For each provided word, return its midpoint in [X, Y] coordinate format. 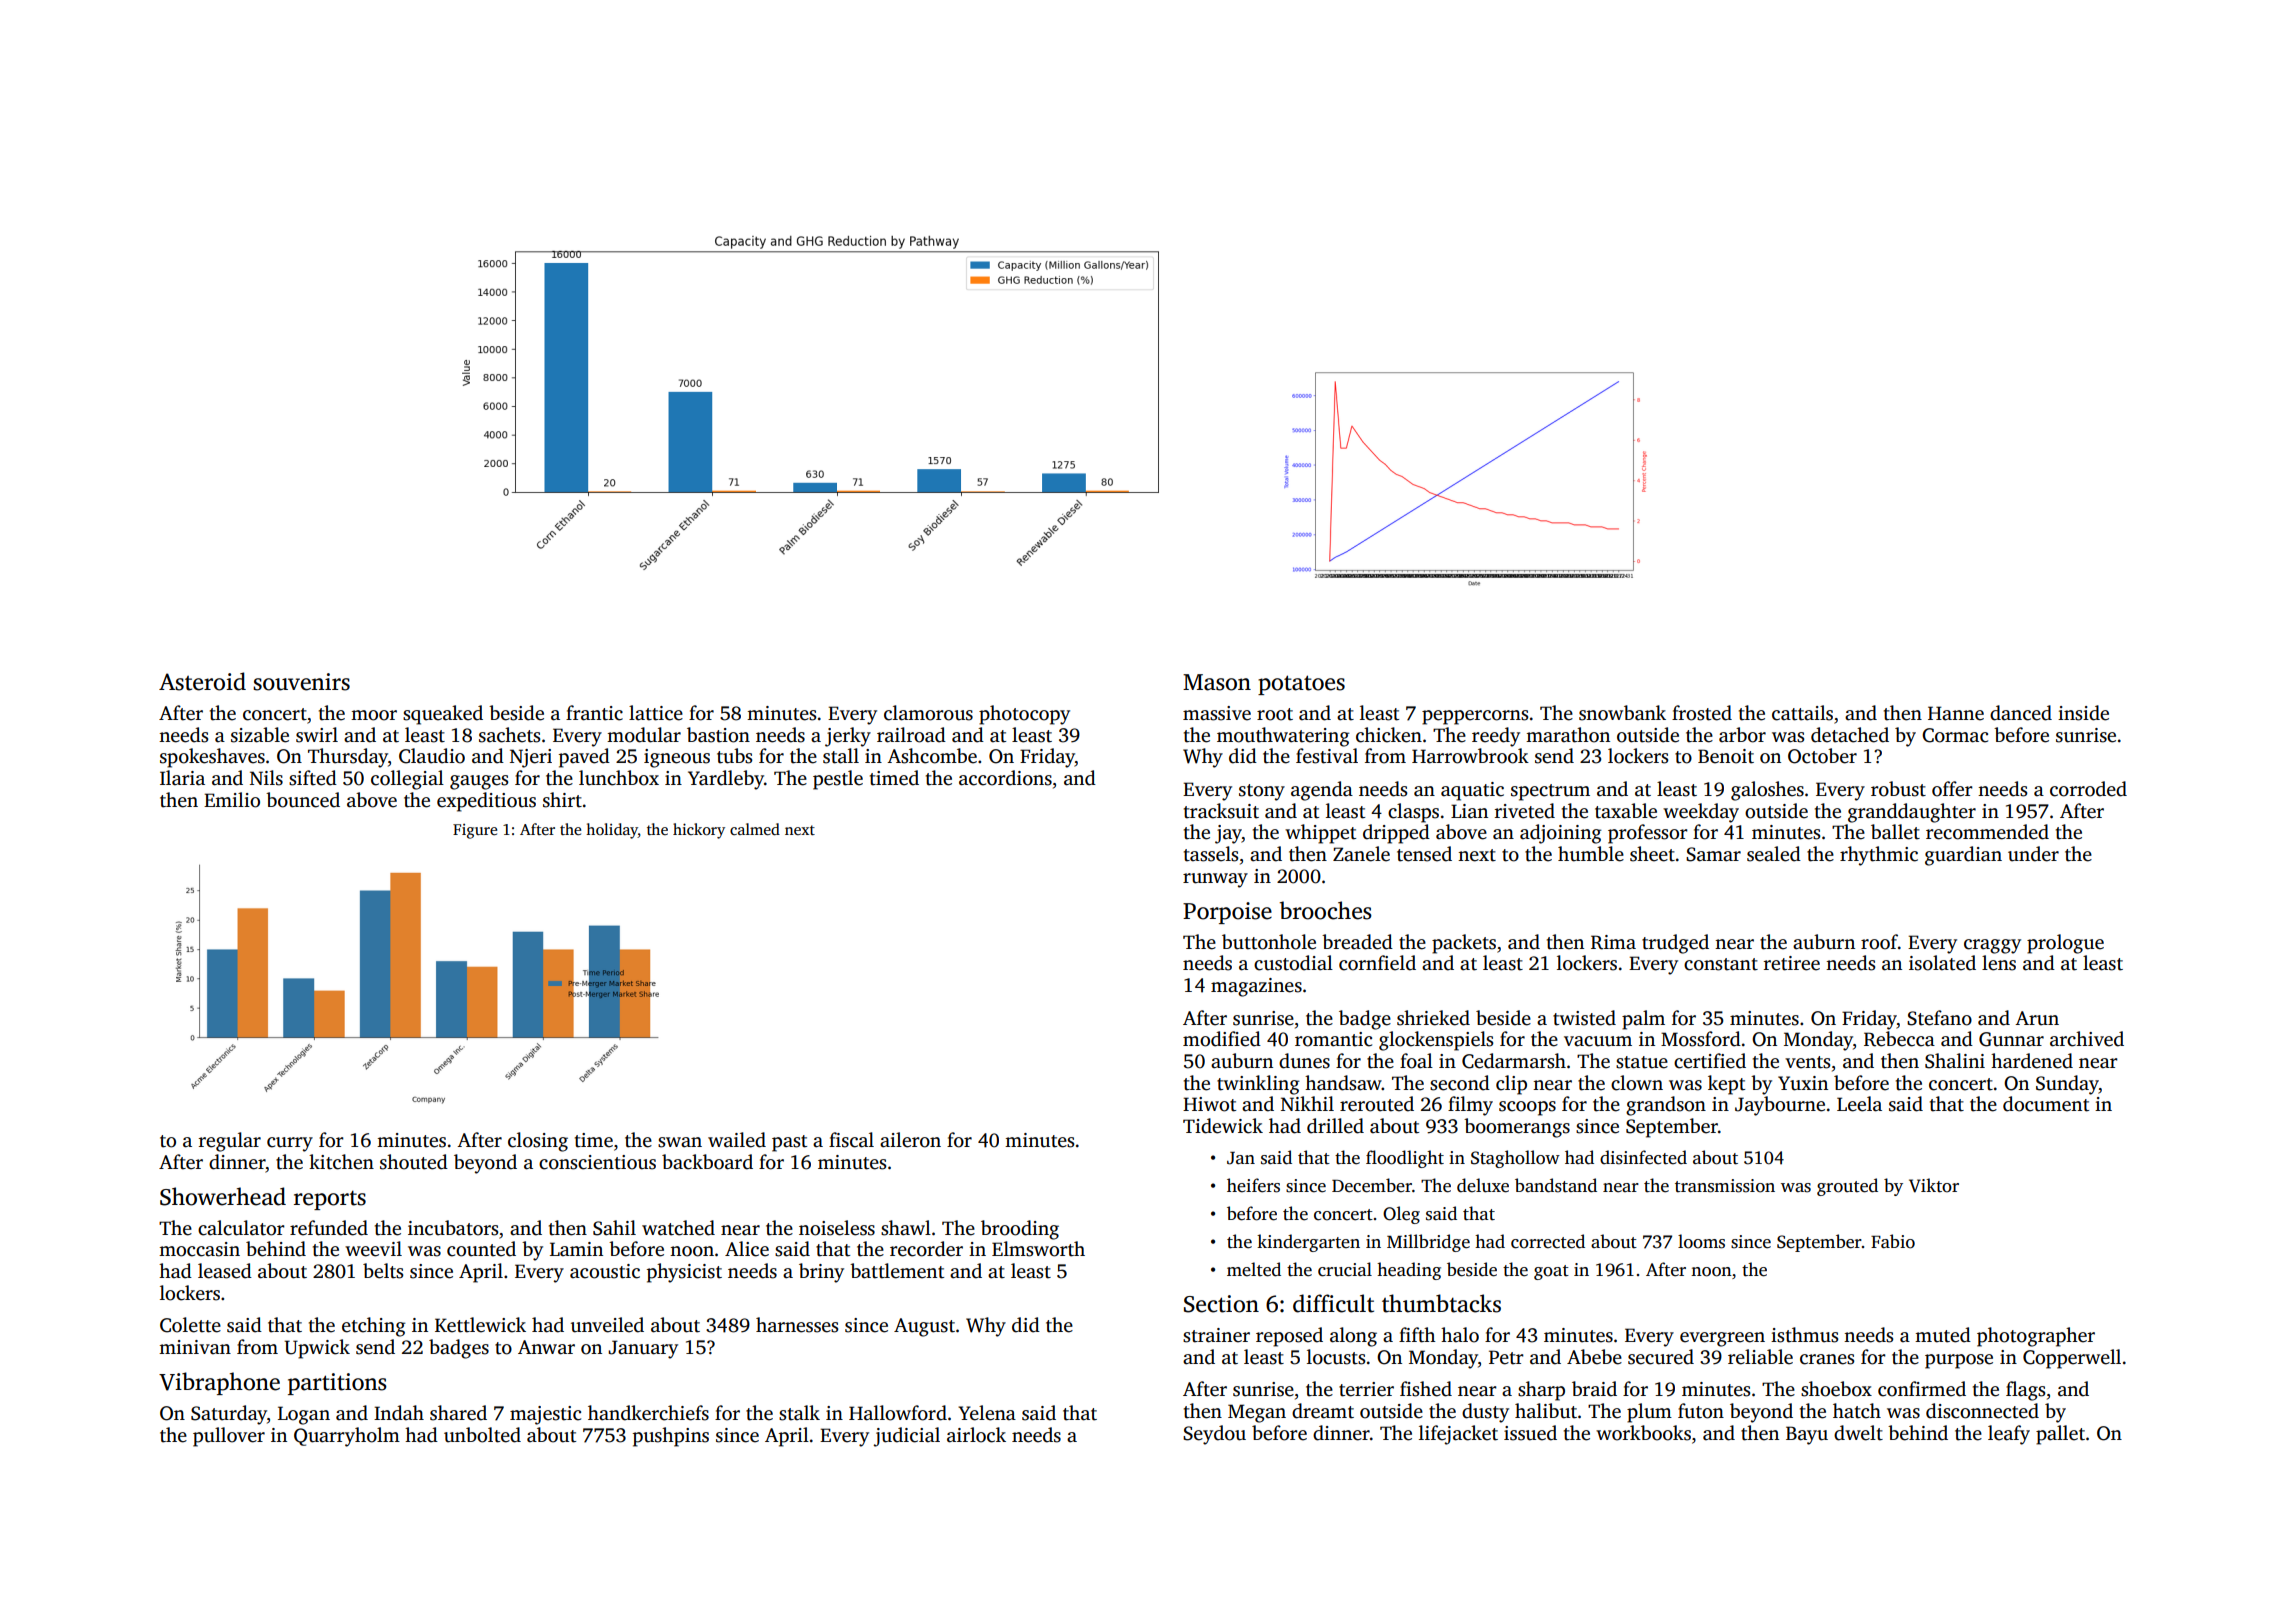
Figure [475, 831]
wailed [737, 1140]
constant [1721, 964]
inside [2083, 713]
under [2033, 854]
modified [1222, 1039]
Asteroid [202, 681]
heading [1409, 1271]
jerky [848, 737]
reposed [1289, 1337]
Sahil [614, 1228]
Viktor [1934, 1185]
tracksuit [1221, 811]
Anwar [546, 1347]
